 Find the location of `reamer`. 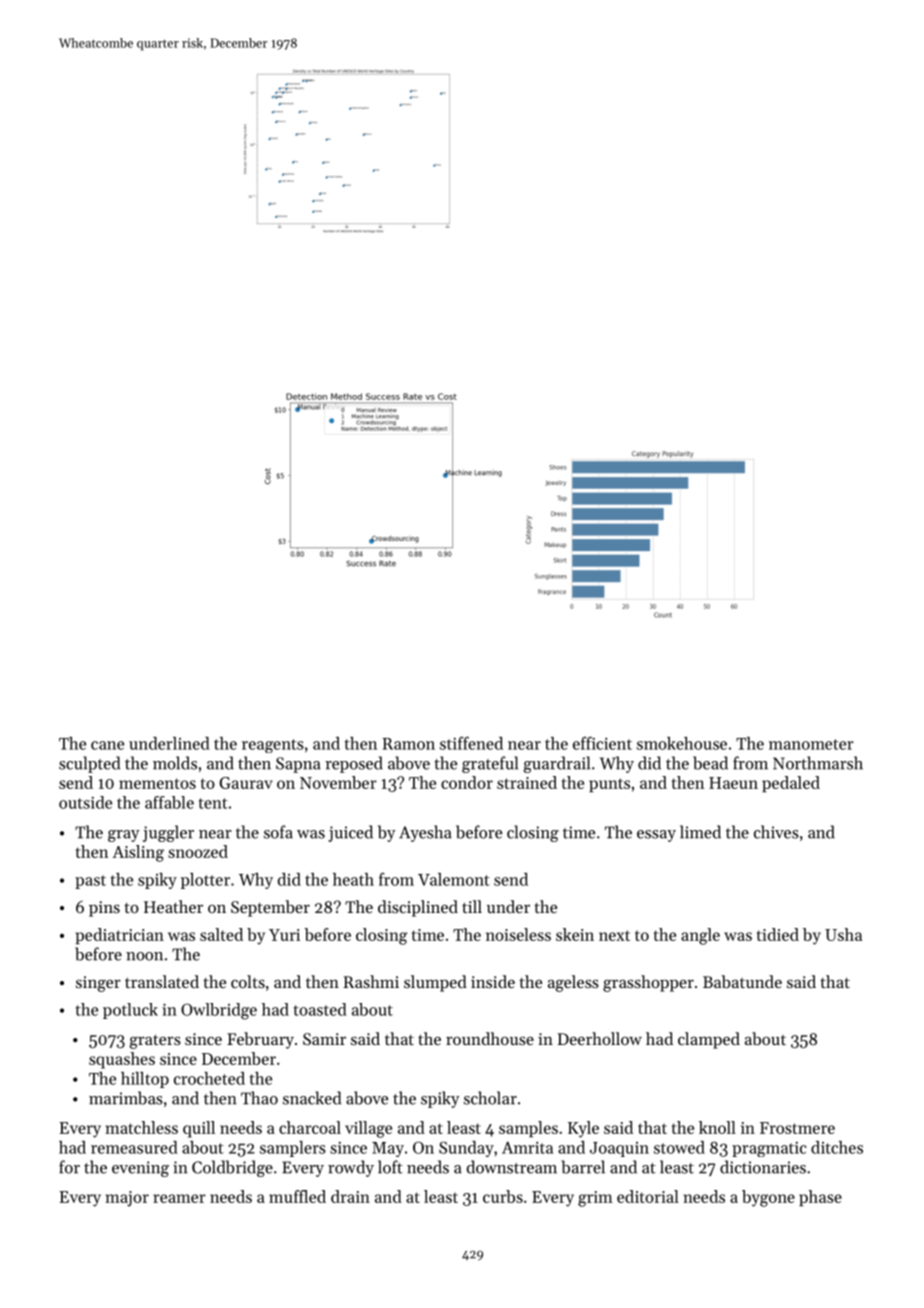

reamer is located at coordinates (179, 1198).
